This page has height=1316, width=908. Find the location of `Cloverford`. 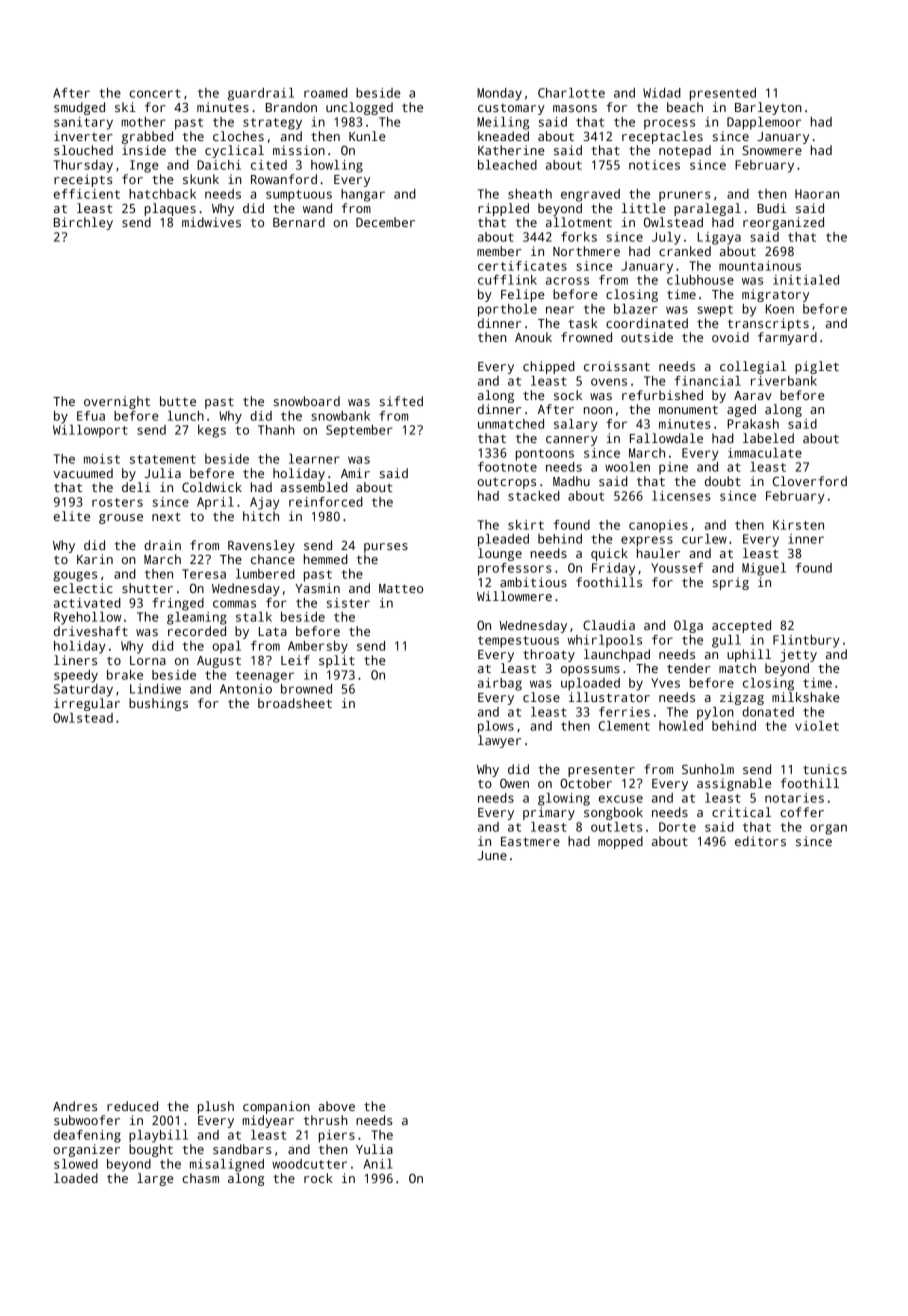

Cloverford is located at coordinates (810, 481).
